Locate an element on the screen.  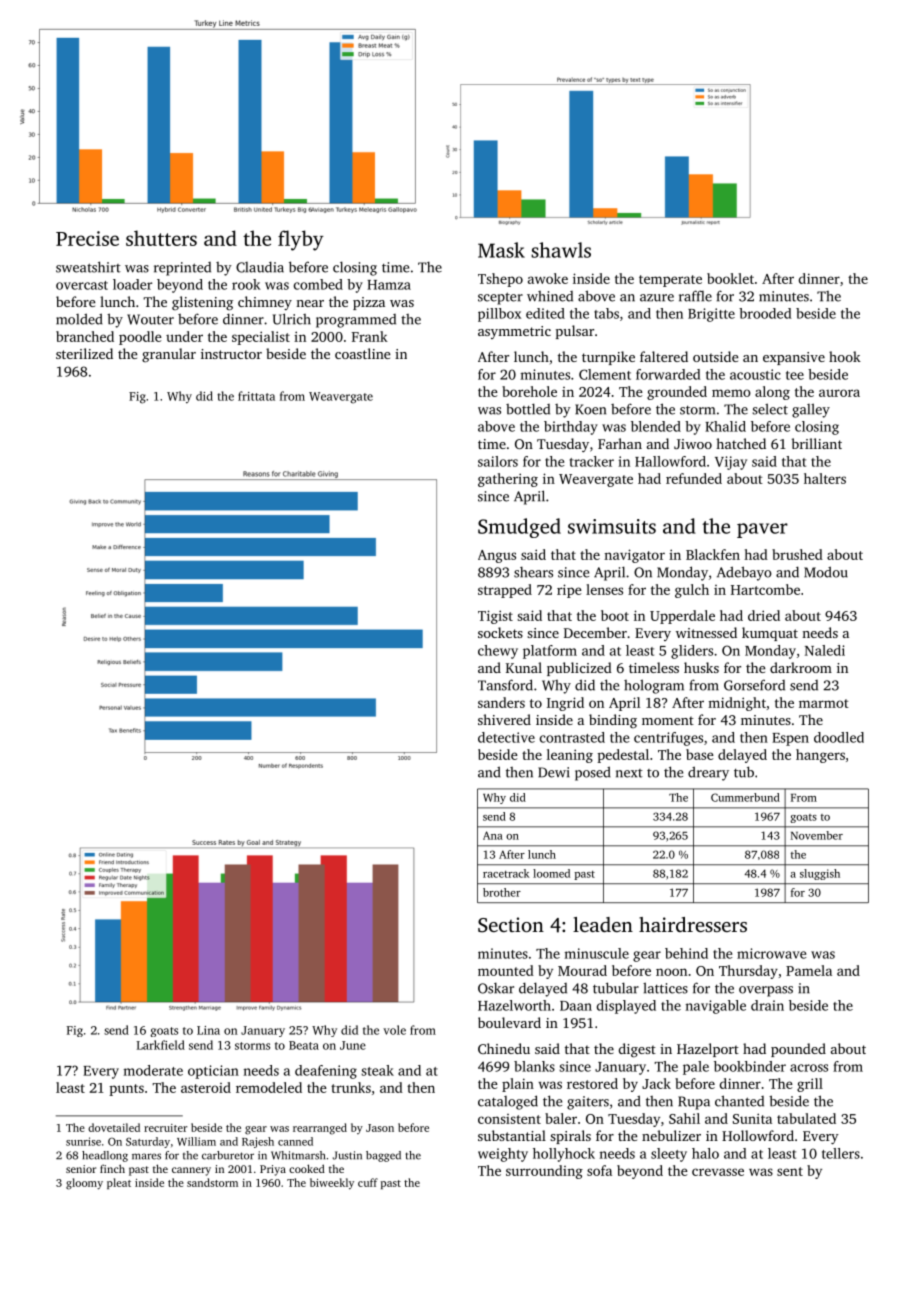
cuff is located at coordinates (368, 1182).
